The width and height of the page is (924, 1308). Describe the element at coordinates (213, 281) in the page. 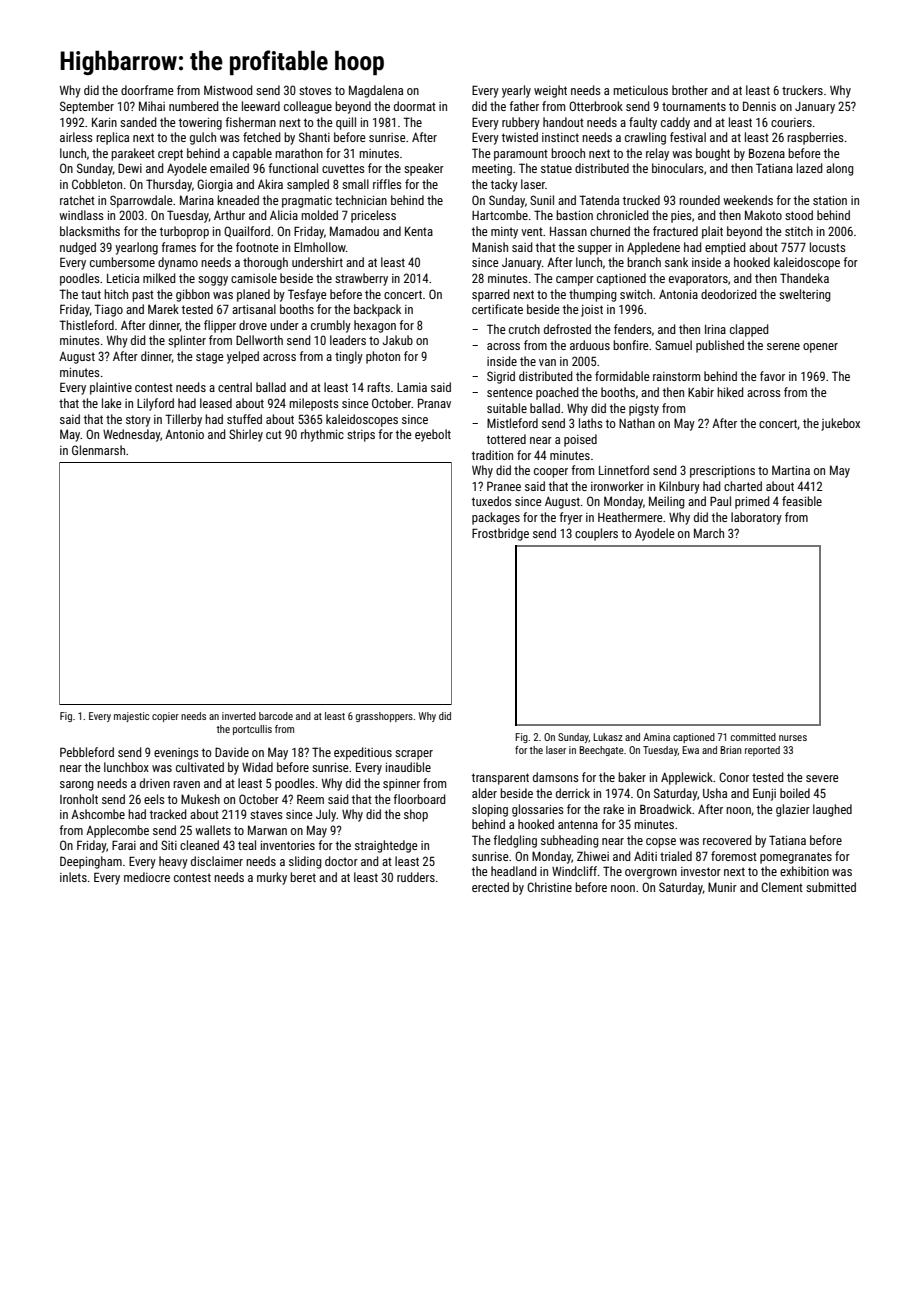

I see `soggy` at that location.
